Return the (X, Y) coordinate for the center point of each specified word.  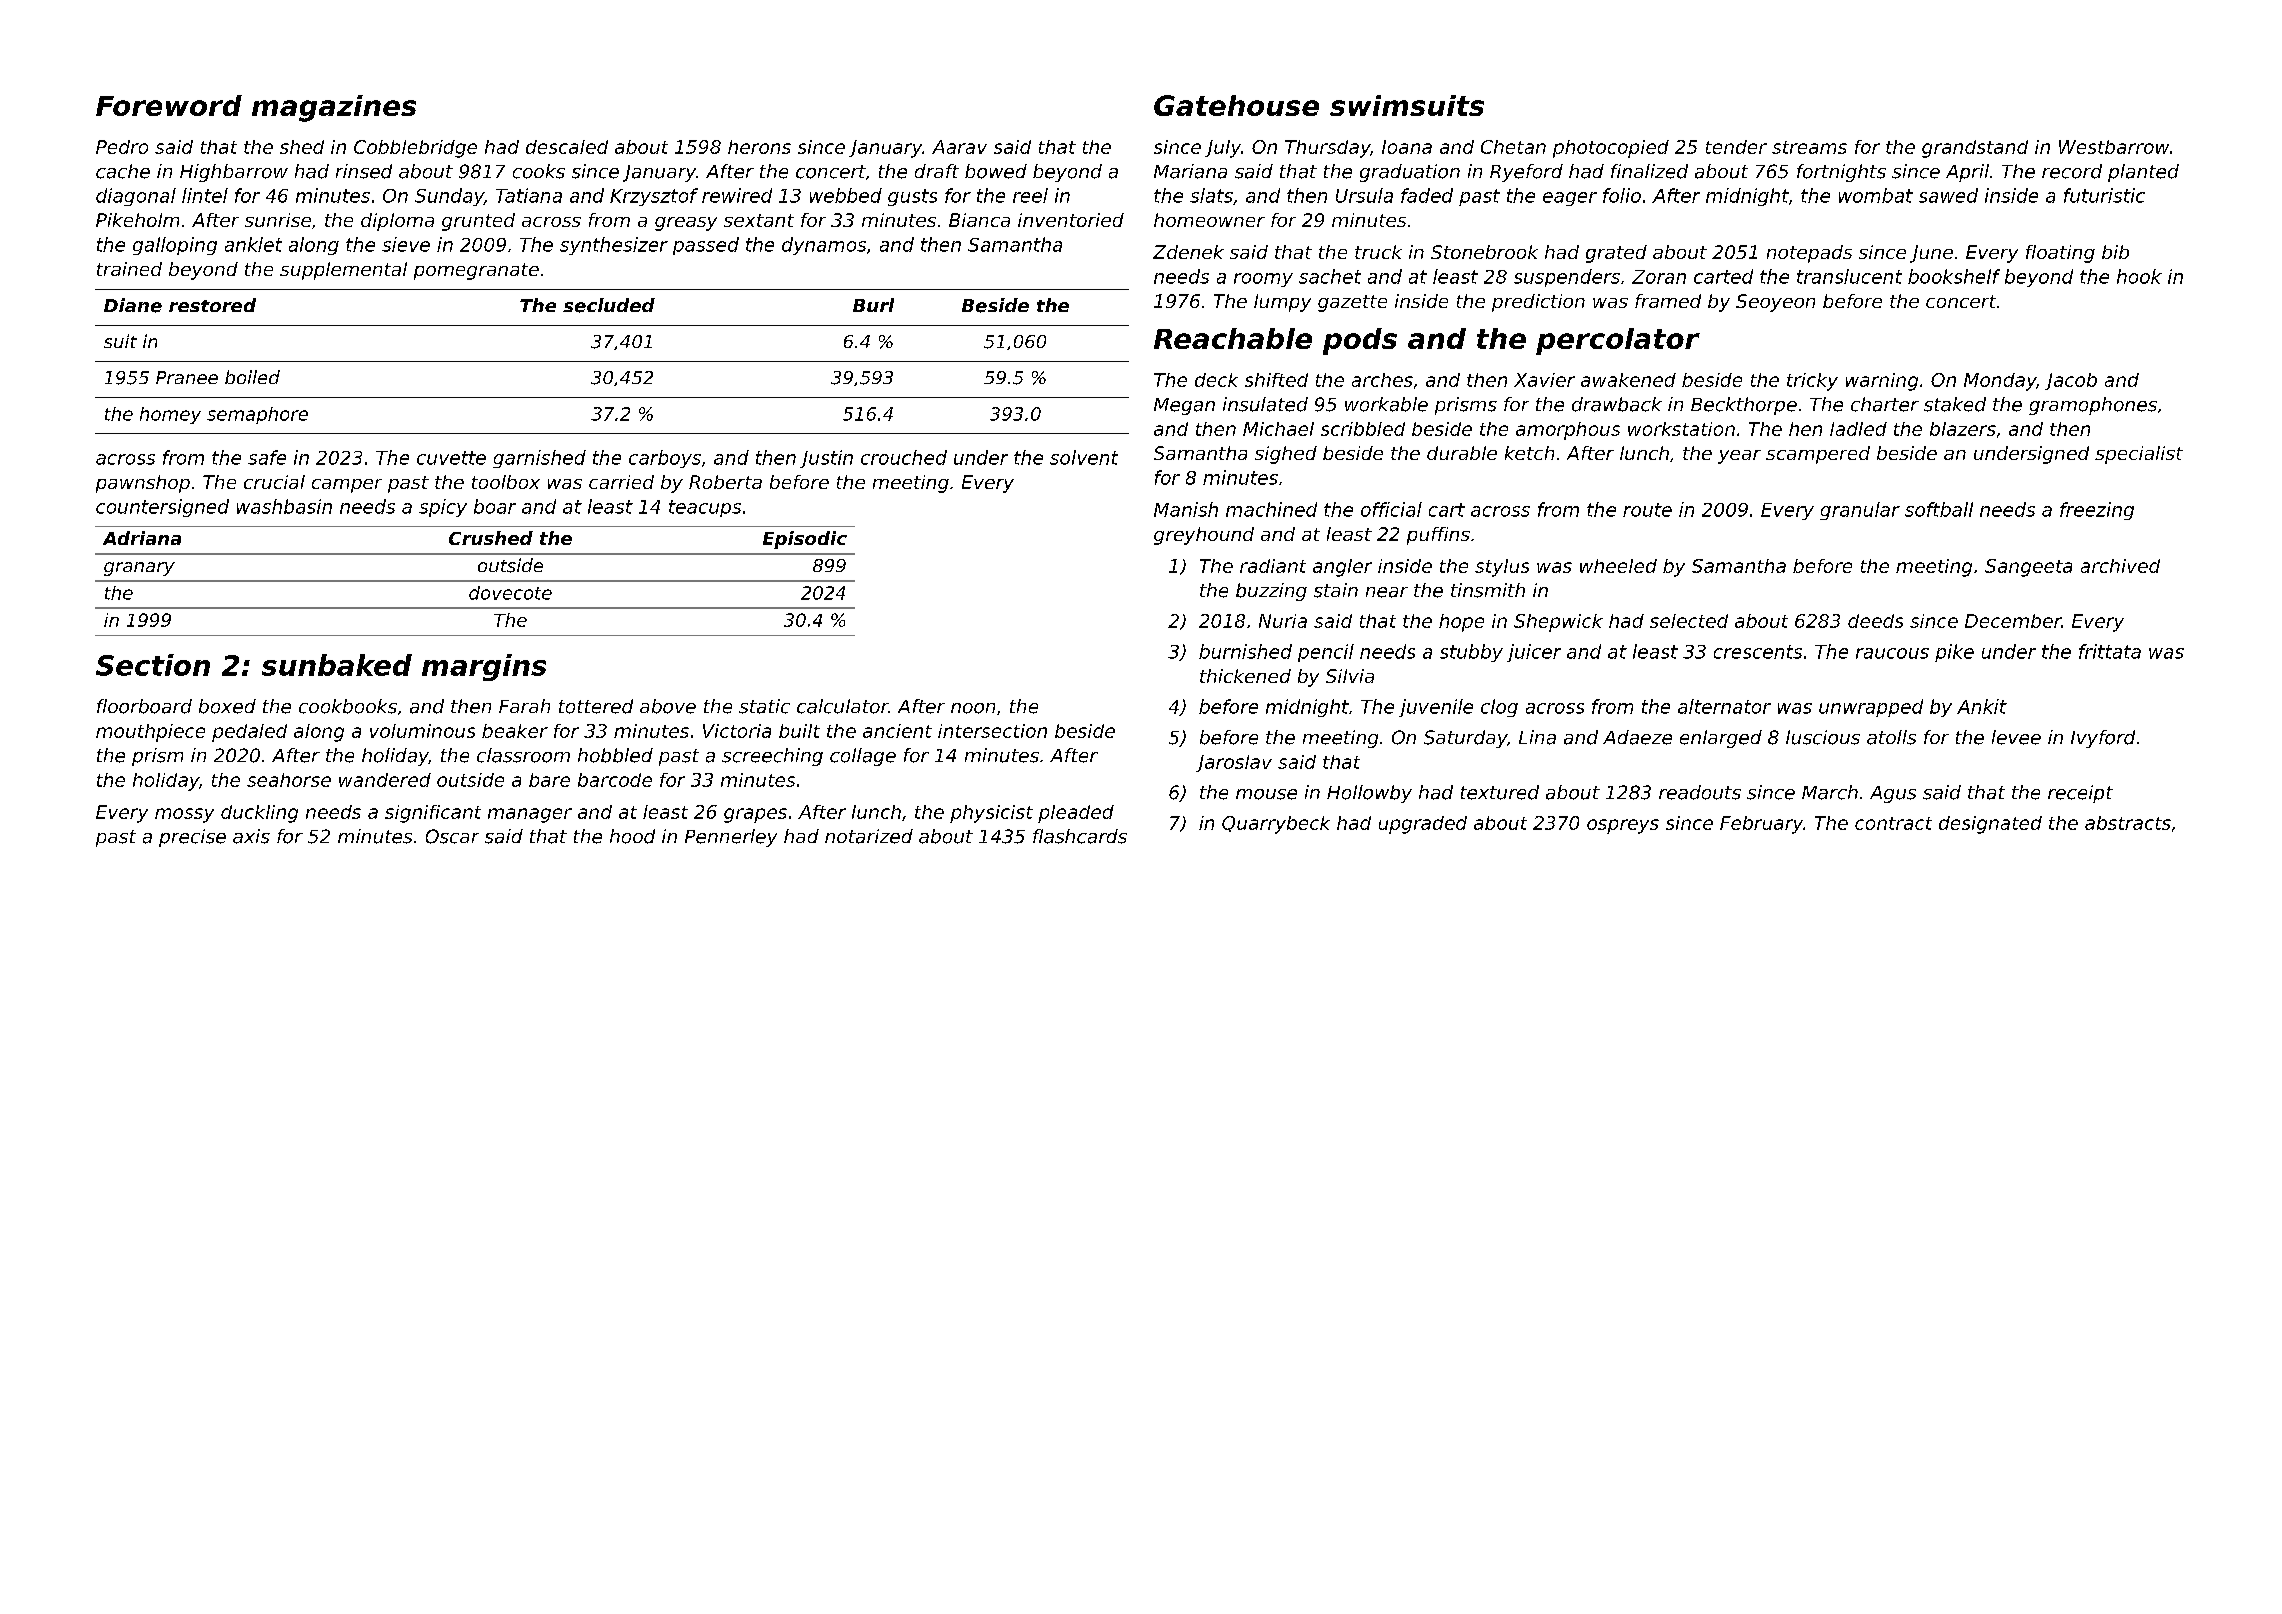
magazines (334, 108)
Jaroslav (1234, 763)
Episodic (805, 540)
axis (251, 836)
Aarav (959, 147)
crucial (274, 482)
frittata (2110, 651)
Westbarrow (2114, 147)
